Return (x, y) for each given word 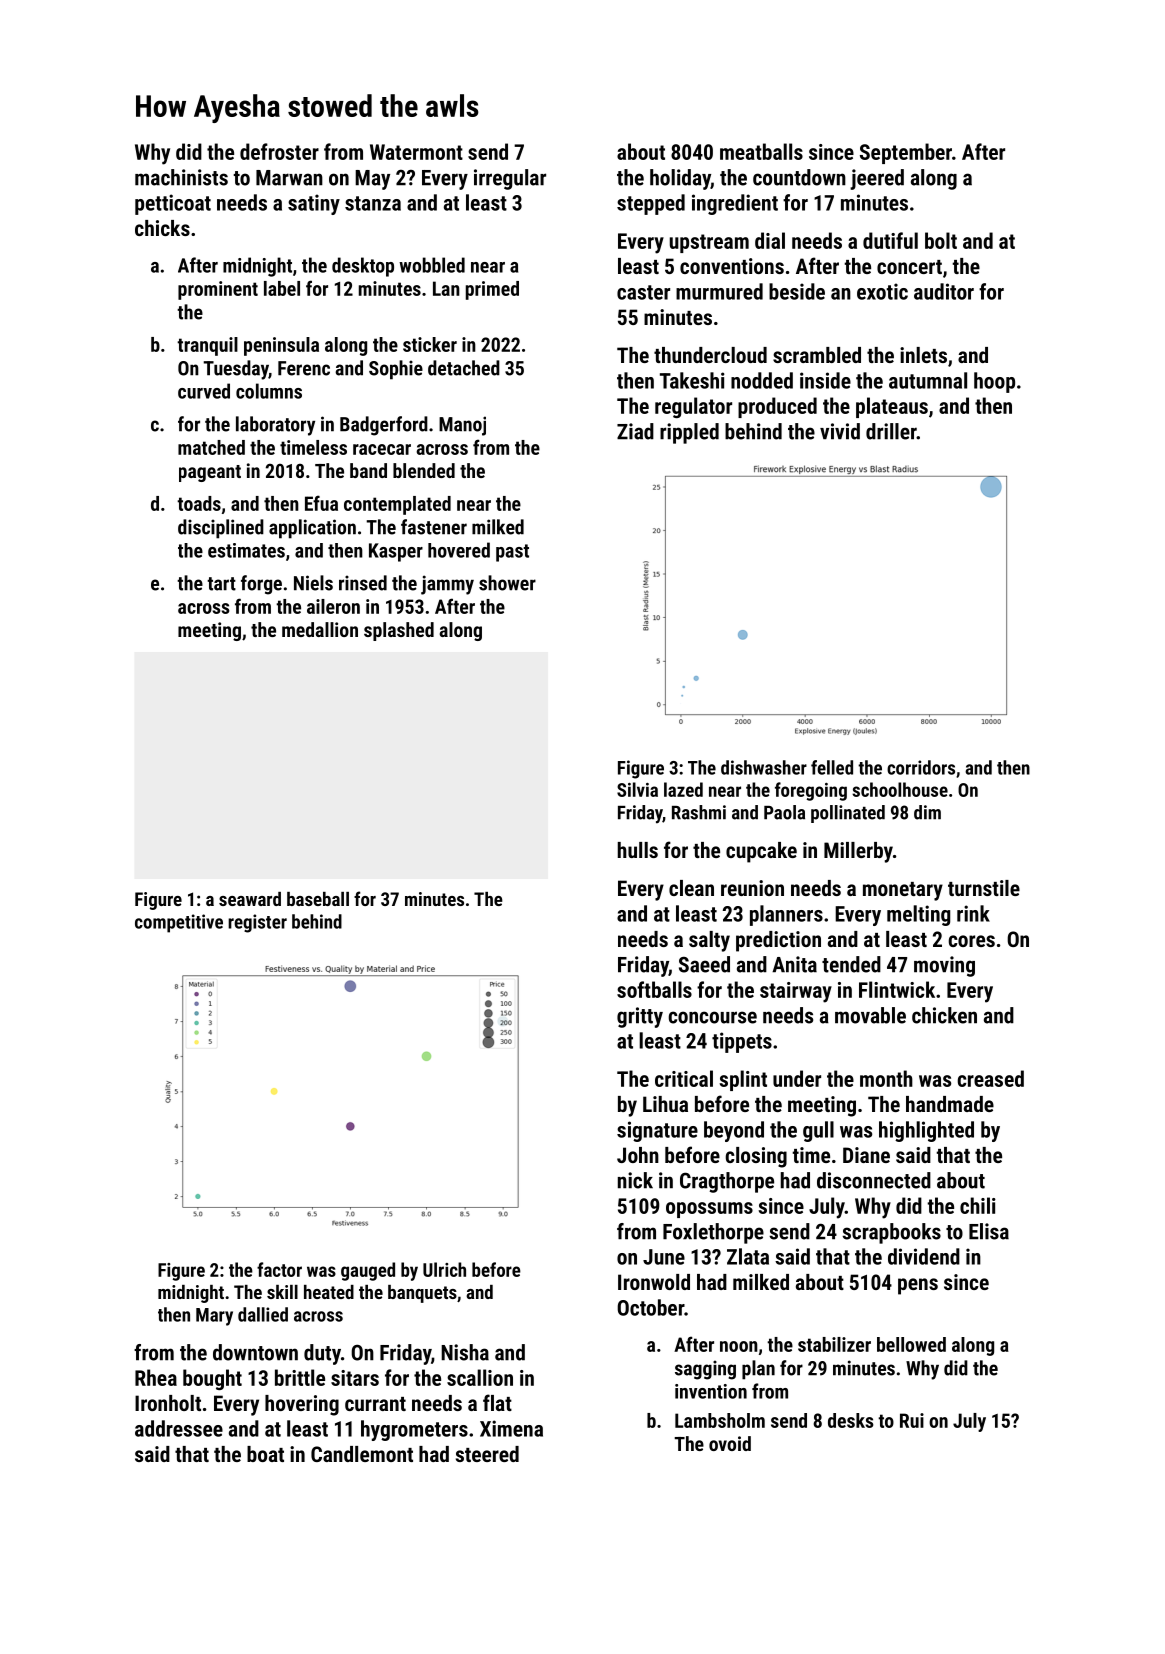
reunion (752, 888)
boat (265, 1454)
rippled (689, 433)
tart (221, 584)
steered (487, 1454)
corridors (921, 767)
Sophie (396, 370)
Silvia (637, 789)
